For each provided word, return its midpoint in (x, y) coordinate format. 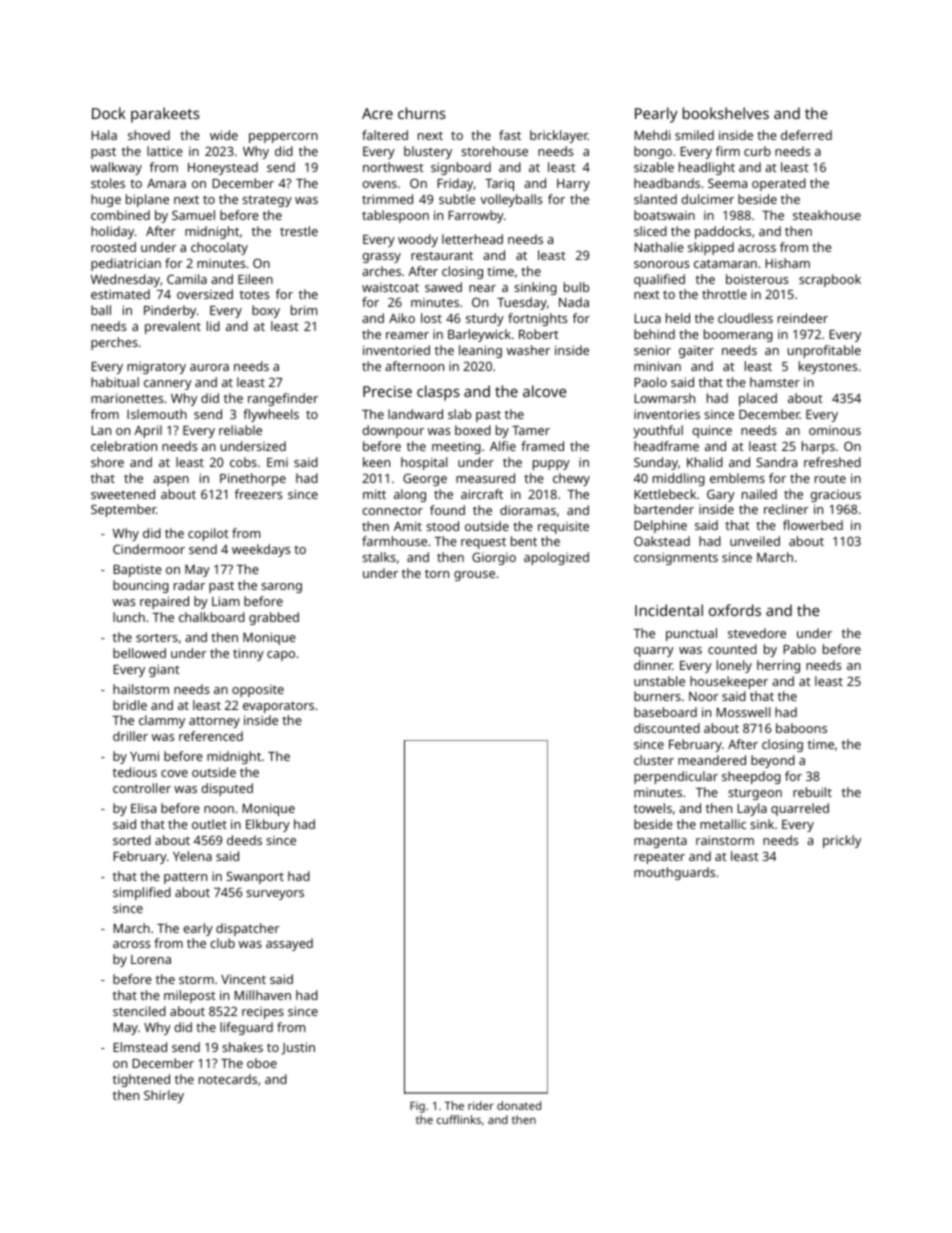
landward (415, 414)
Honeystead (223, 168)
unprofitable (824, 351)
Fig (417, 1107)
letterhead (472, 239)
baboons (801, 728)
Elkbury (268, 825)
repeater (659, 858)
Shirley (164, 1096)
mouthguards (674, 873)
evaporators (278, 707)
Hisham (787, 263)
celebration (124, 446)
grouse (474, 576)
